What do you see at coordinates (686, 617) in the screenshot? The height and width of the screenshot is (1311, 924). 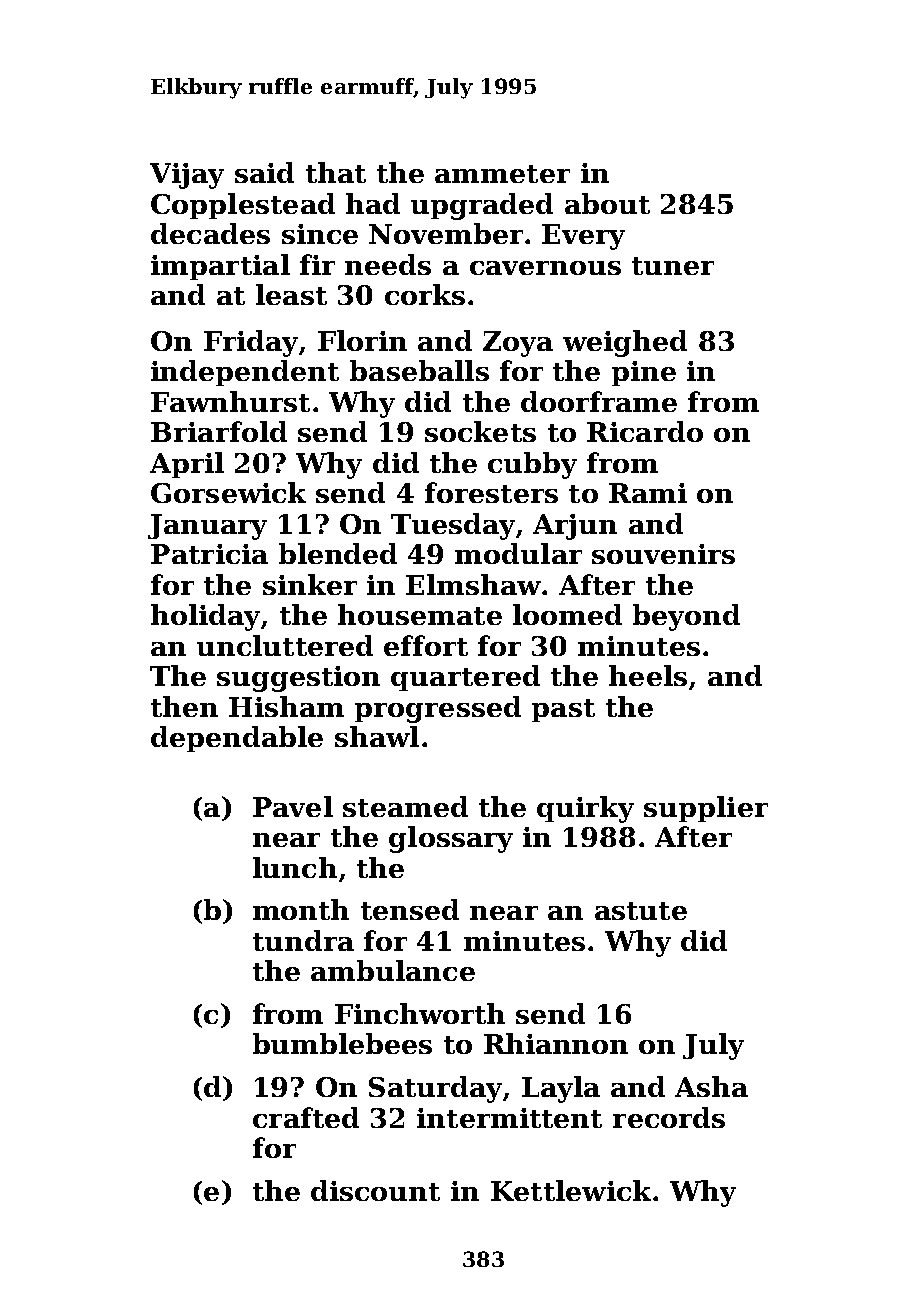 I see `beyond` at bounding box center [686, 617].
